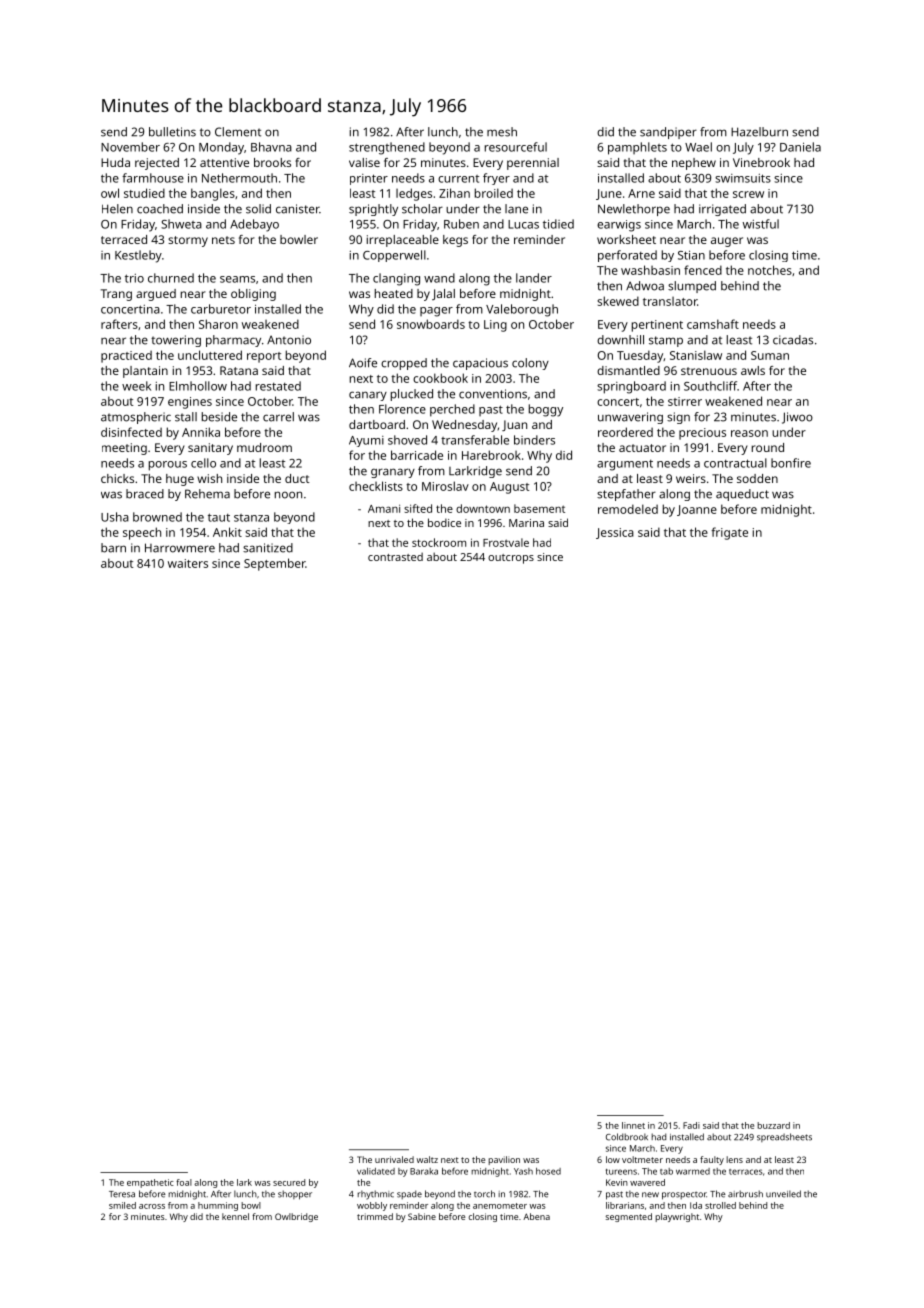 Image resolution: width=924 pixels, height=1308 pixels. Describe the element at coordinates (628, 509) in the screenshot. I see `remodeled` at that location.
